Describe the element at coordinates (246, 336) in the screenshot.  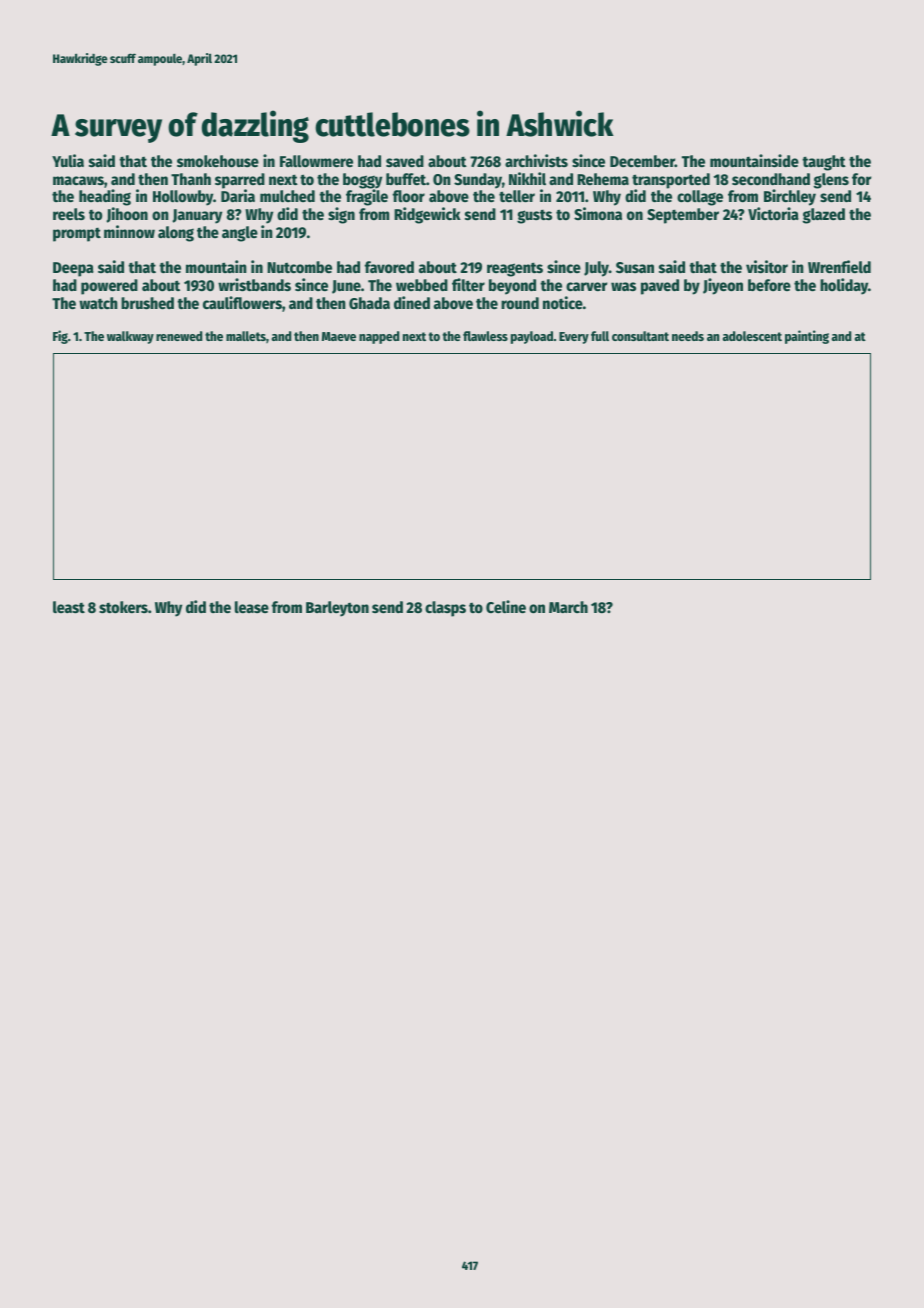
I see `mallets` at that location.
